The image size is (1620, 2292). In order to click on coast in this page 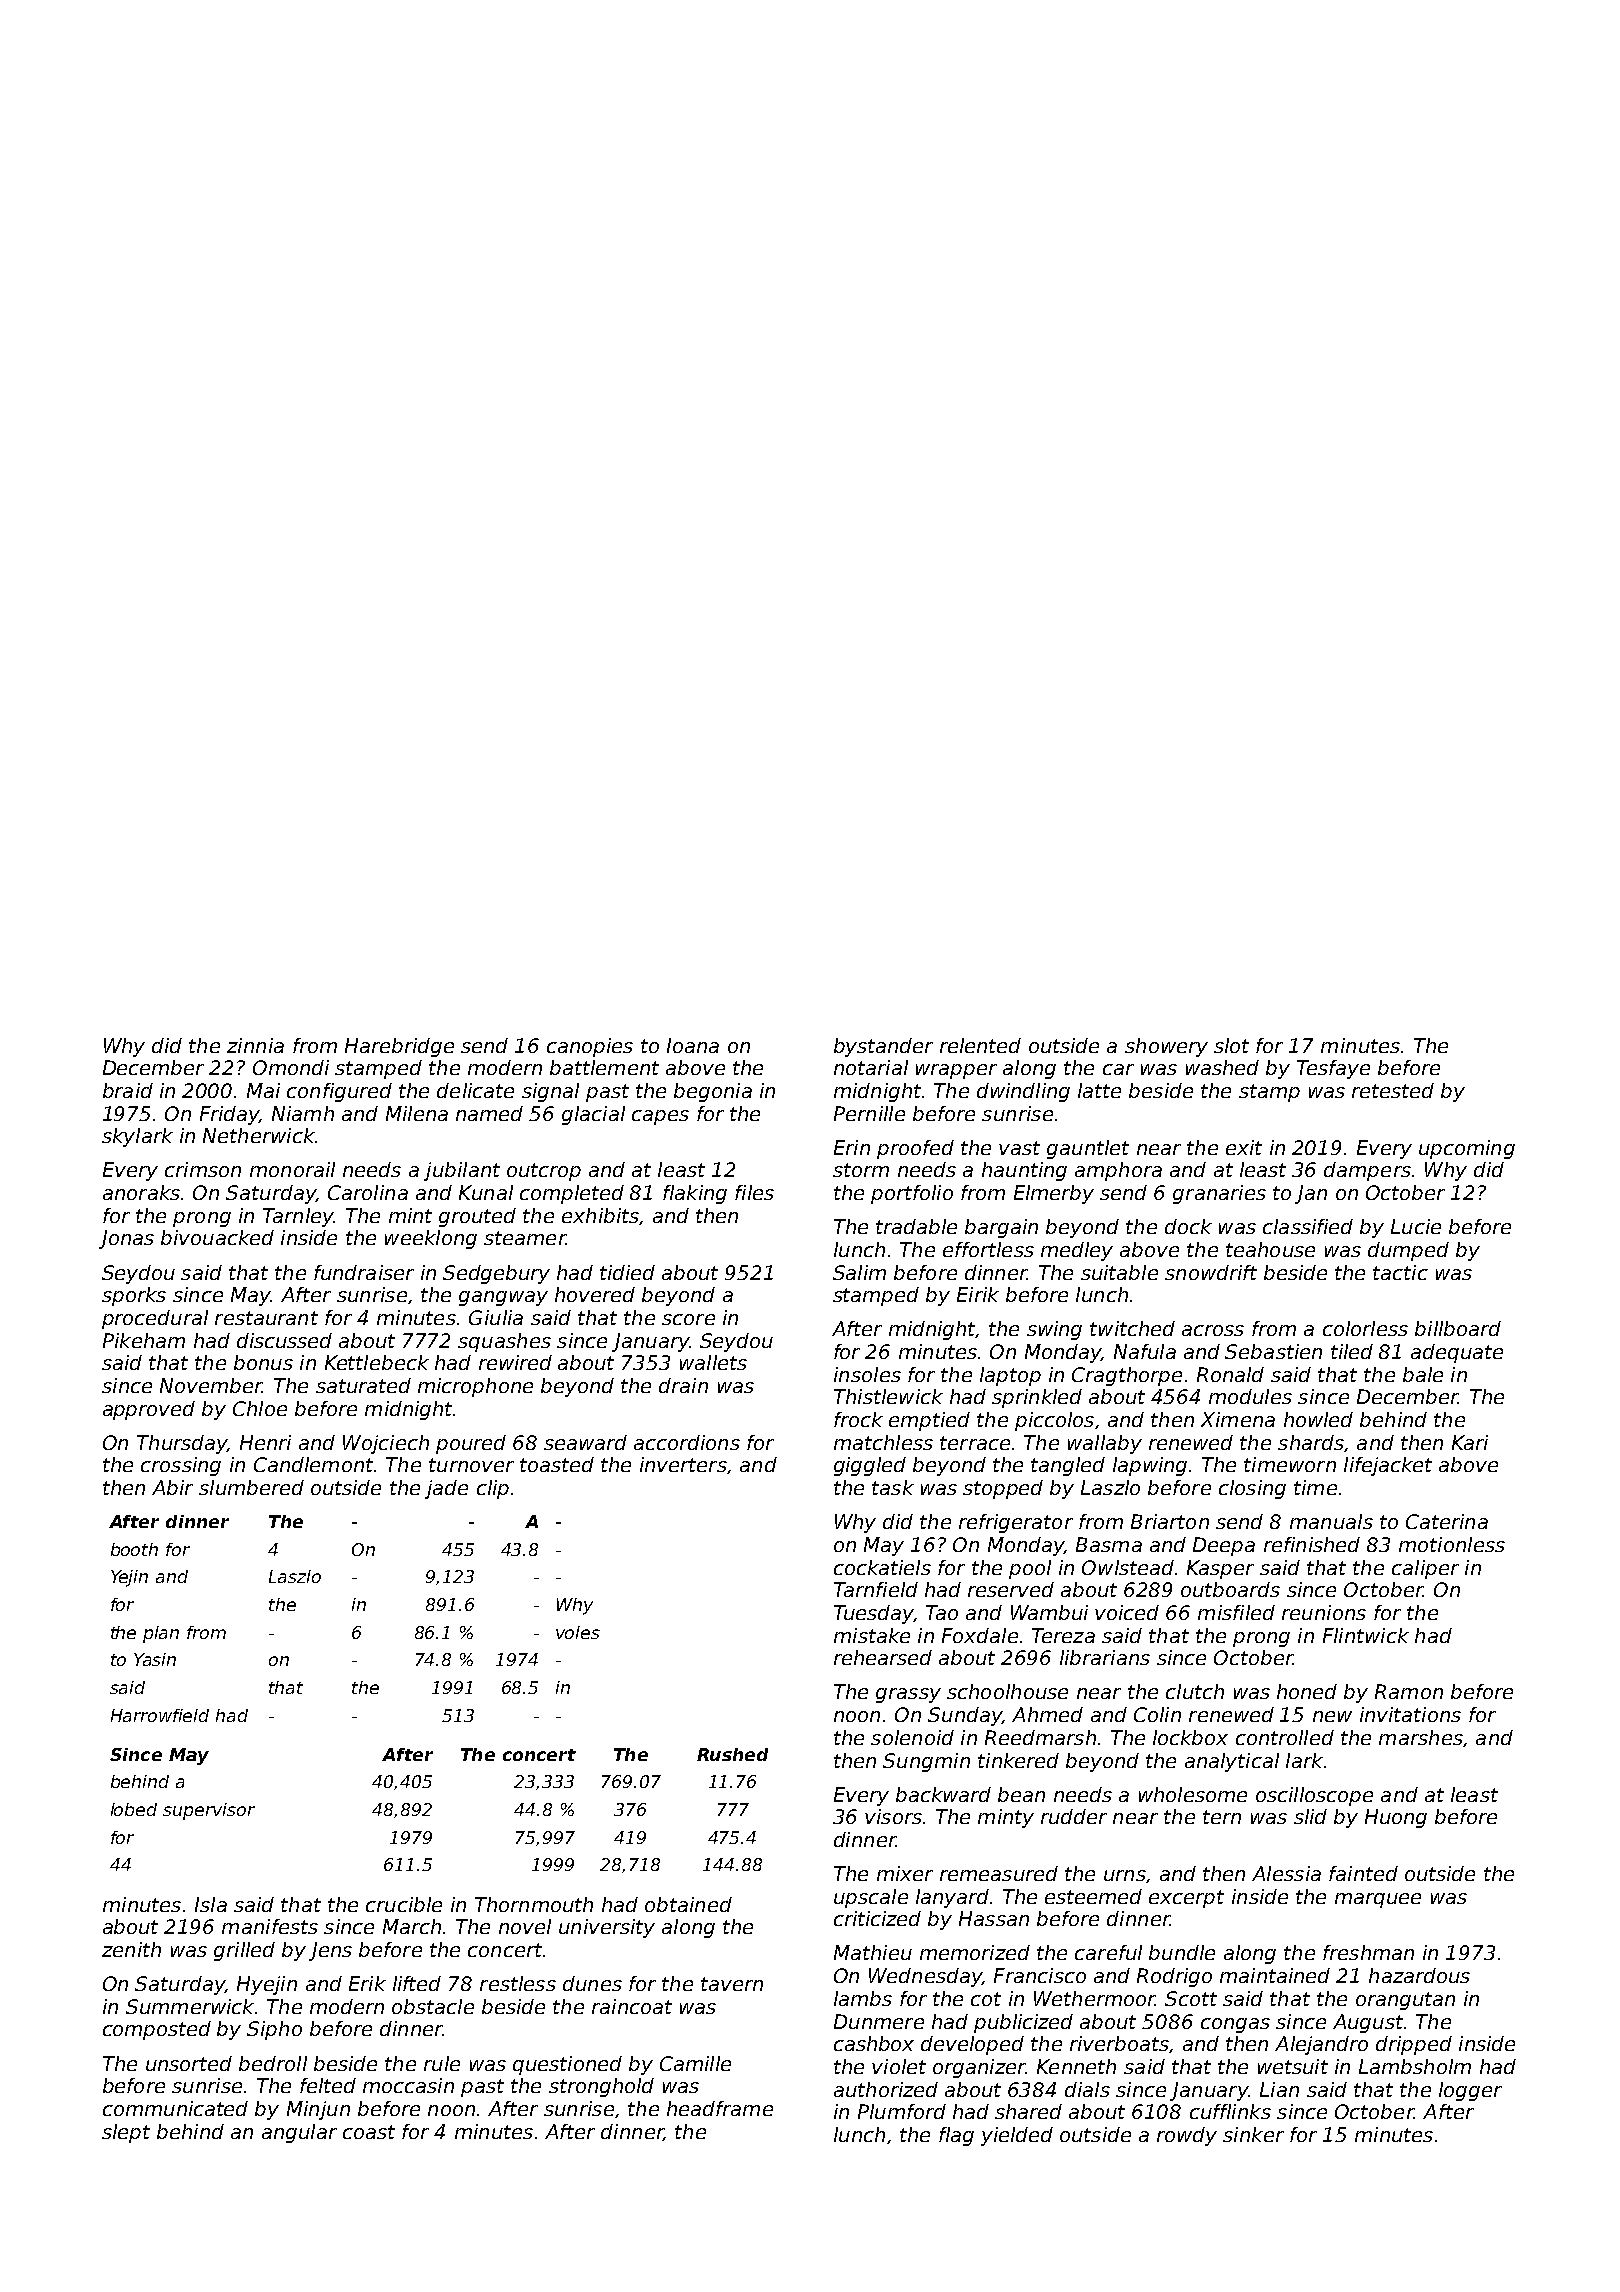, I will do `click(369, 2132)`.
